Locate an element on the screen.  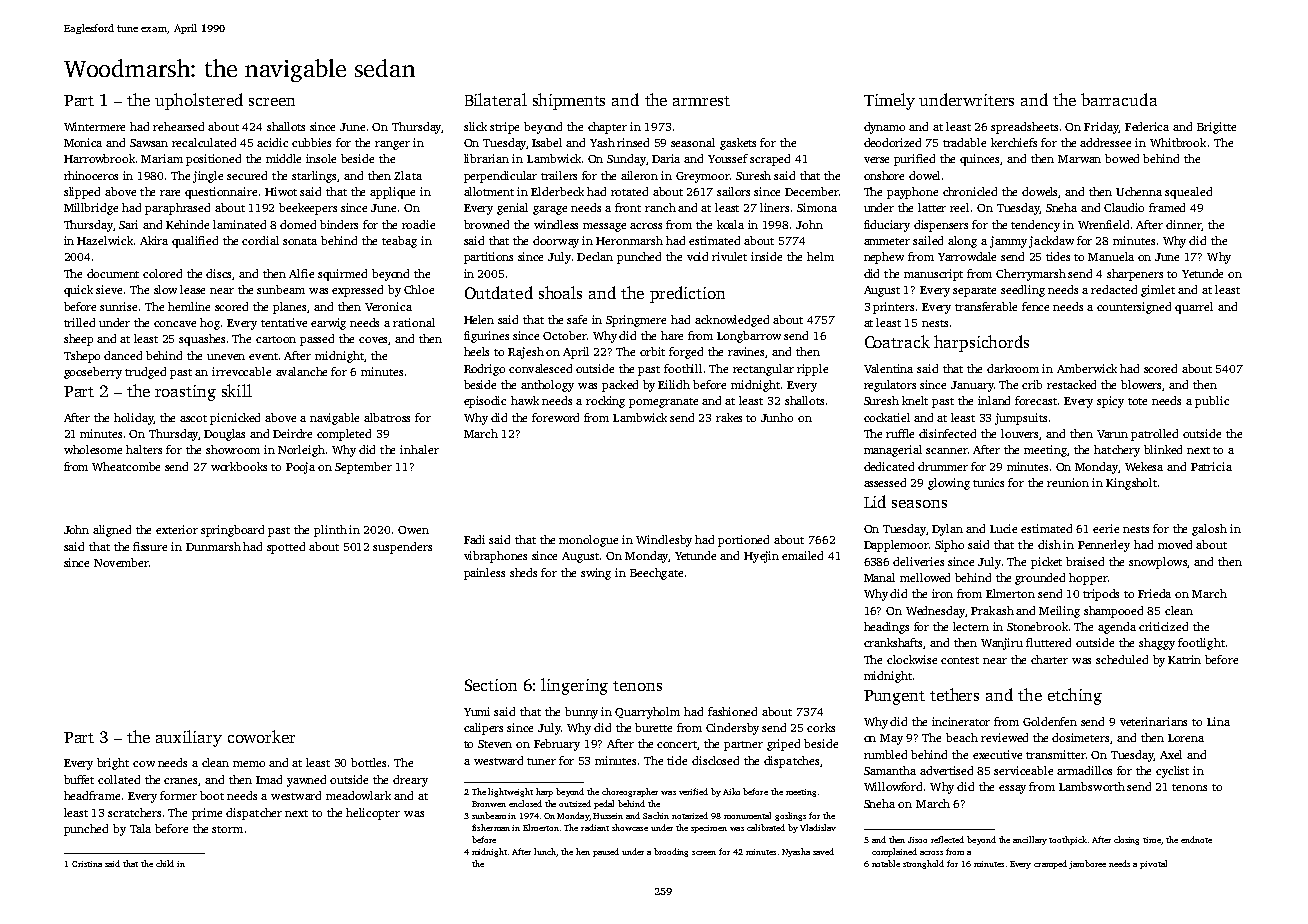
child is located at coordinates (165, 863).
